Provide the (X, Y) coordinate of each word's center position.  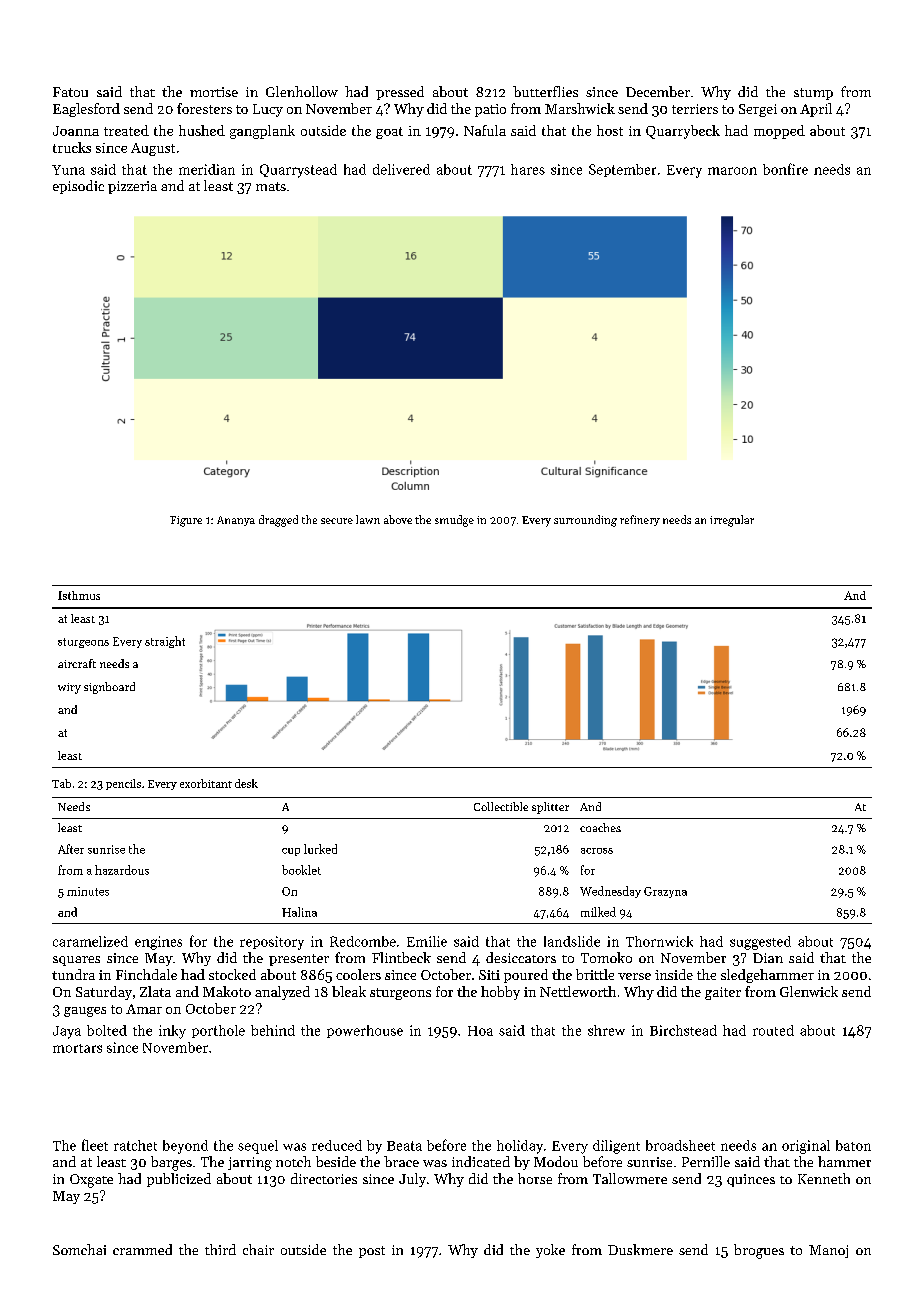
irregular (732, 521)
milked (598, 912)
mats (271, 186)
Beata (404, 1146)
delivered (401, 169)
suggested (760, 943)
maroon (732, 171)
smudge (454, 521)
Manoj (828, 1251)
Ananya (236, 521)
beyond (185, 1147)
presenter (299, 960)
